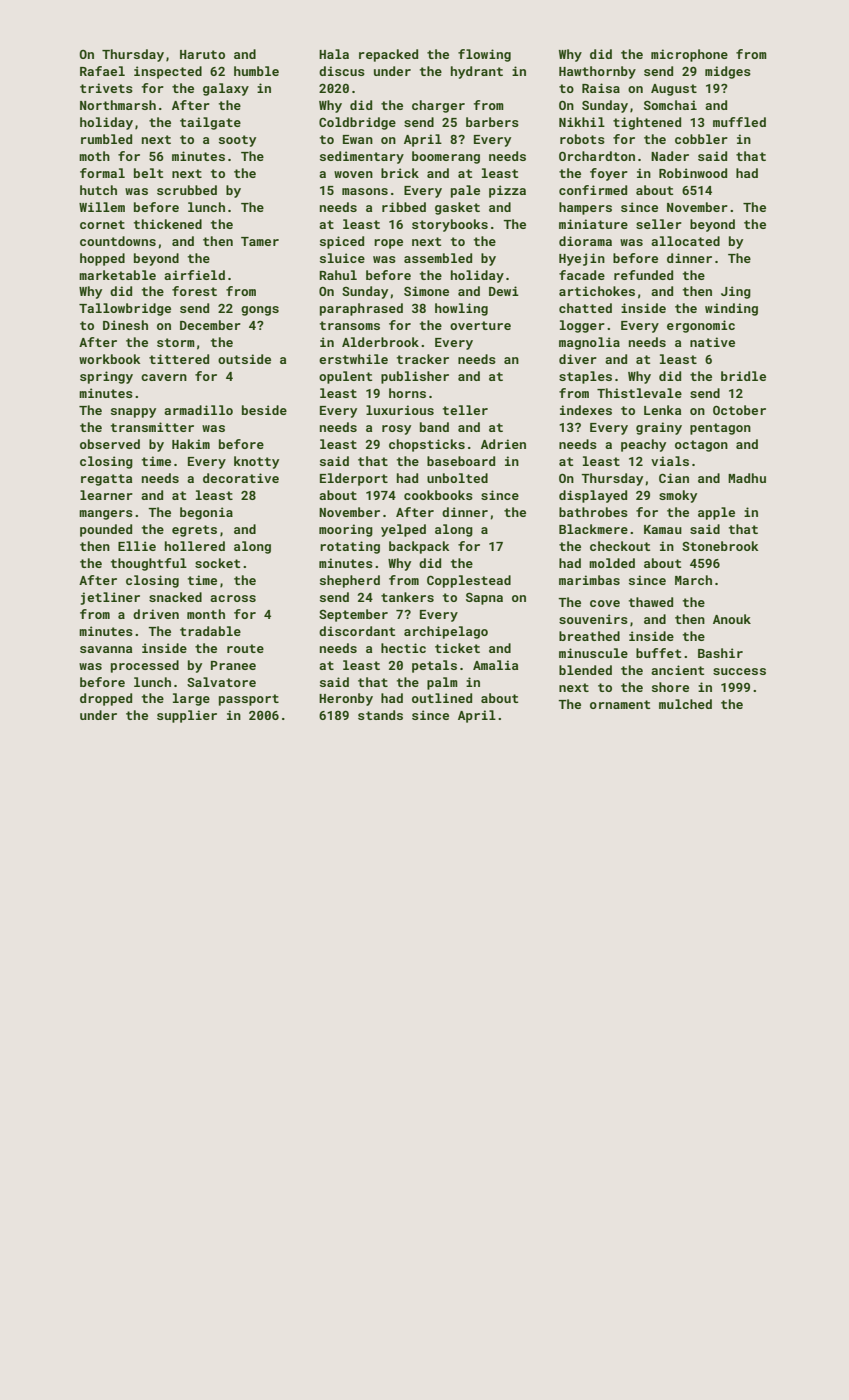 This page has height=1400, width=849. Describe the element at coordinates (736, 292) in the page. I see `Jing` at that location.
